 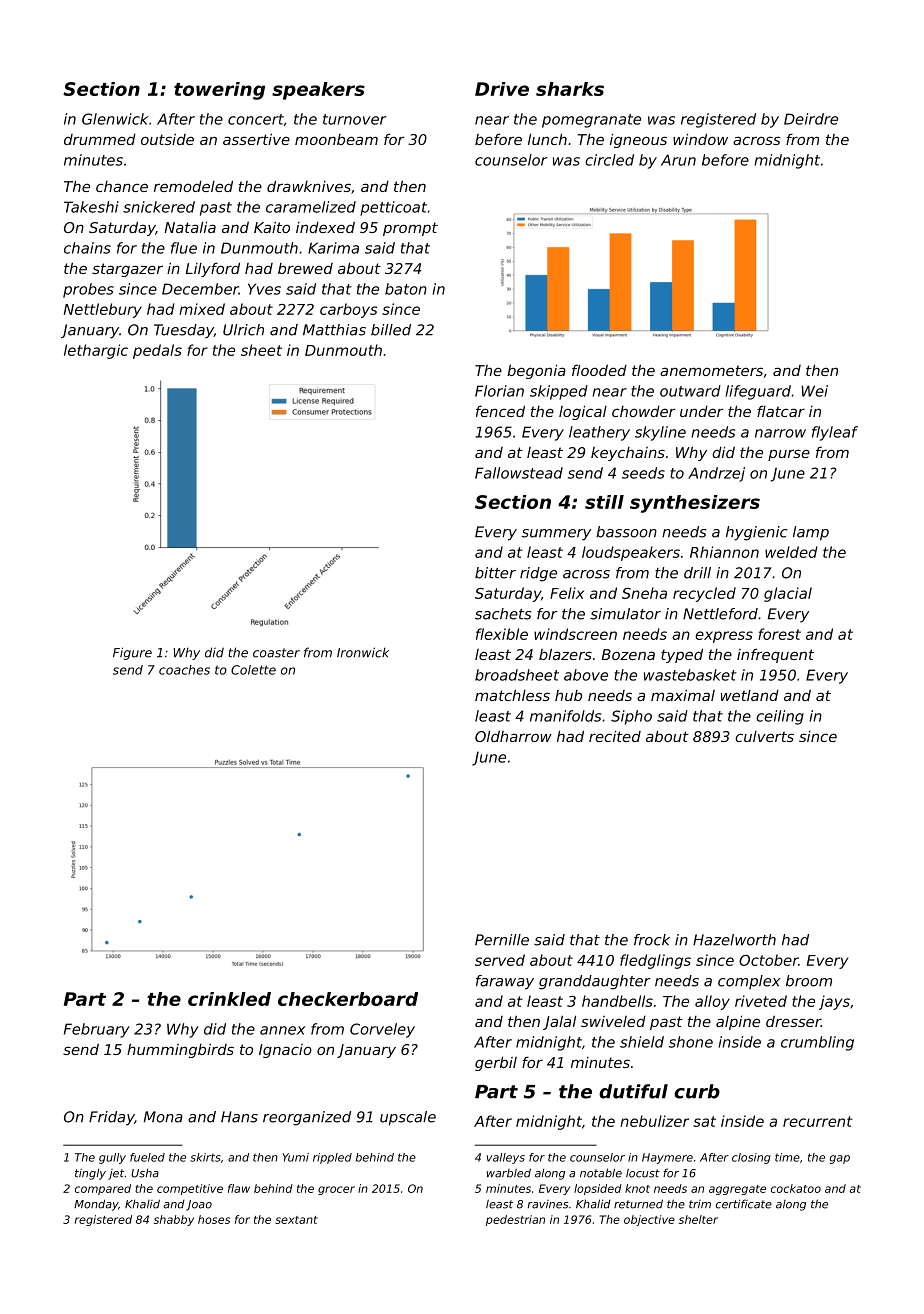 What do you see at coordinates (276, 653) in the screenshot?
I see `coaster` at bounding box center [276, 653].
